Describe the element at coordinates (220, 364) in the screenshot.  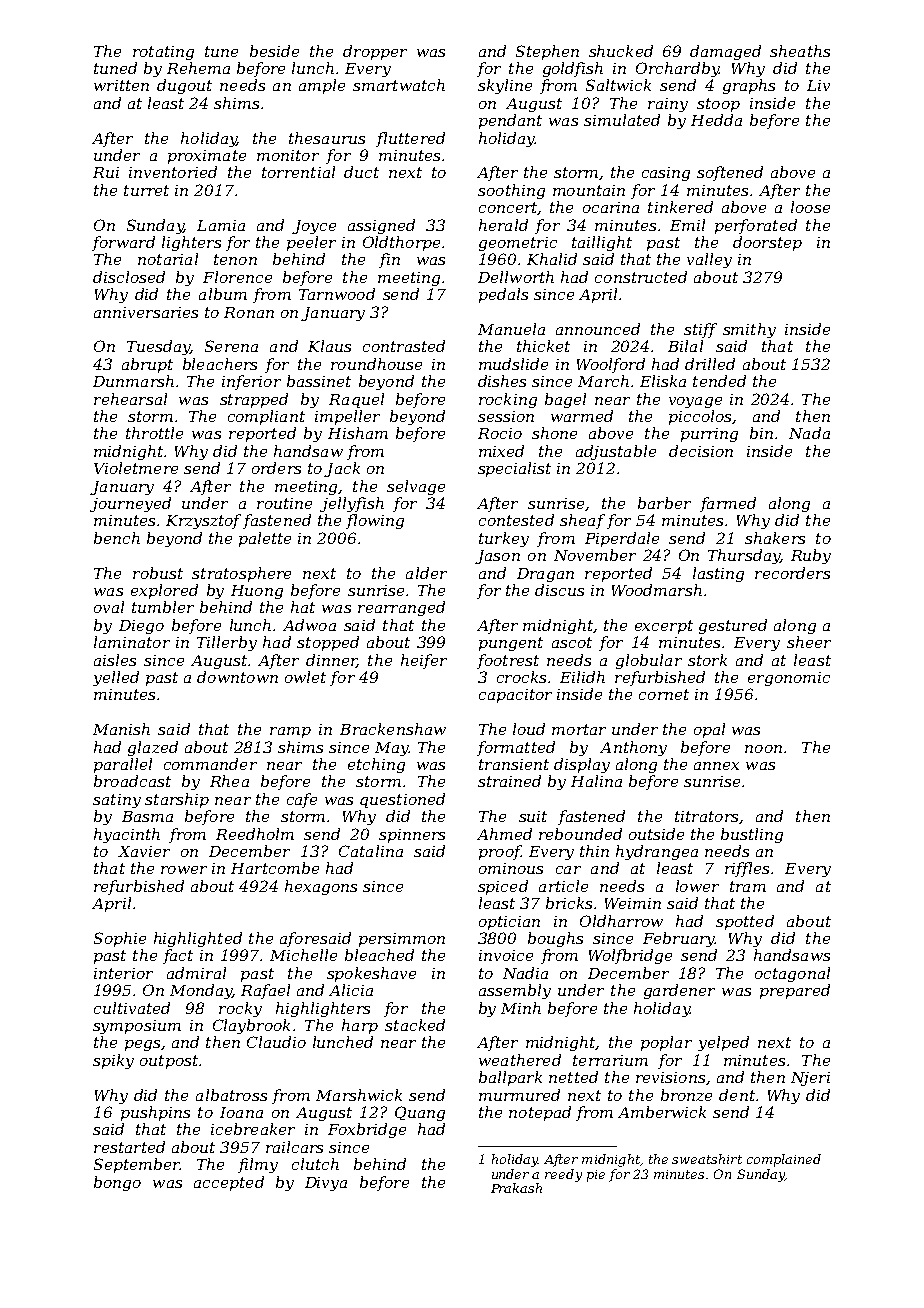
I see `bleachers` at that location.
